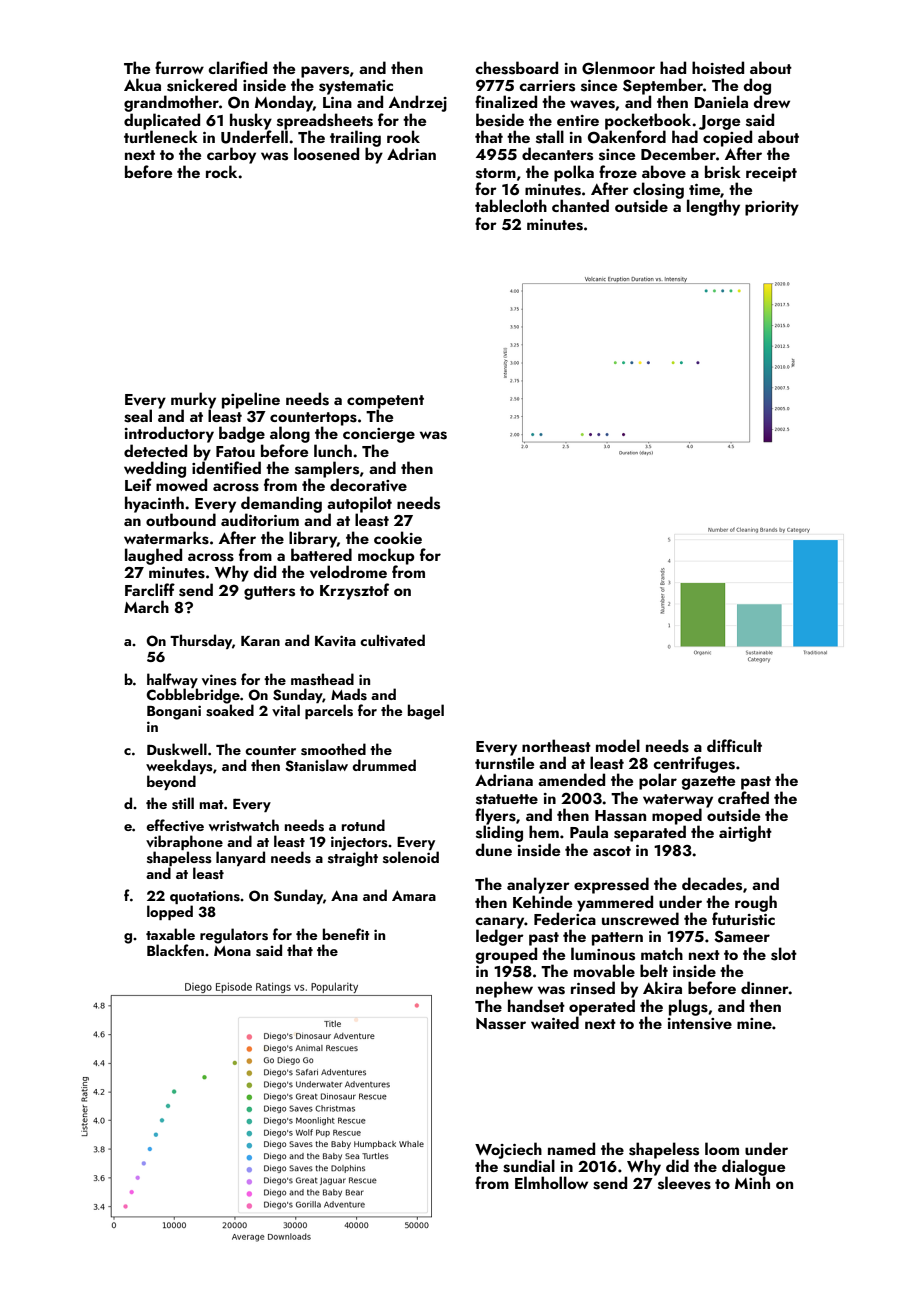 This image has width=924, height=1314. What do you see at coordinates (516, 68) in the image?
I see `chessboard` at bounding box center [516, 68].
